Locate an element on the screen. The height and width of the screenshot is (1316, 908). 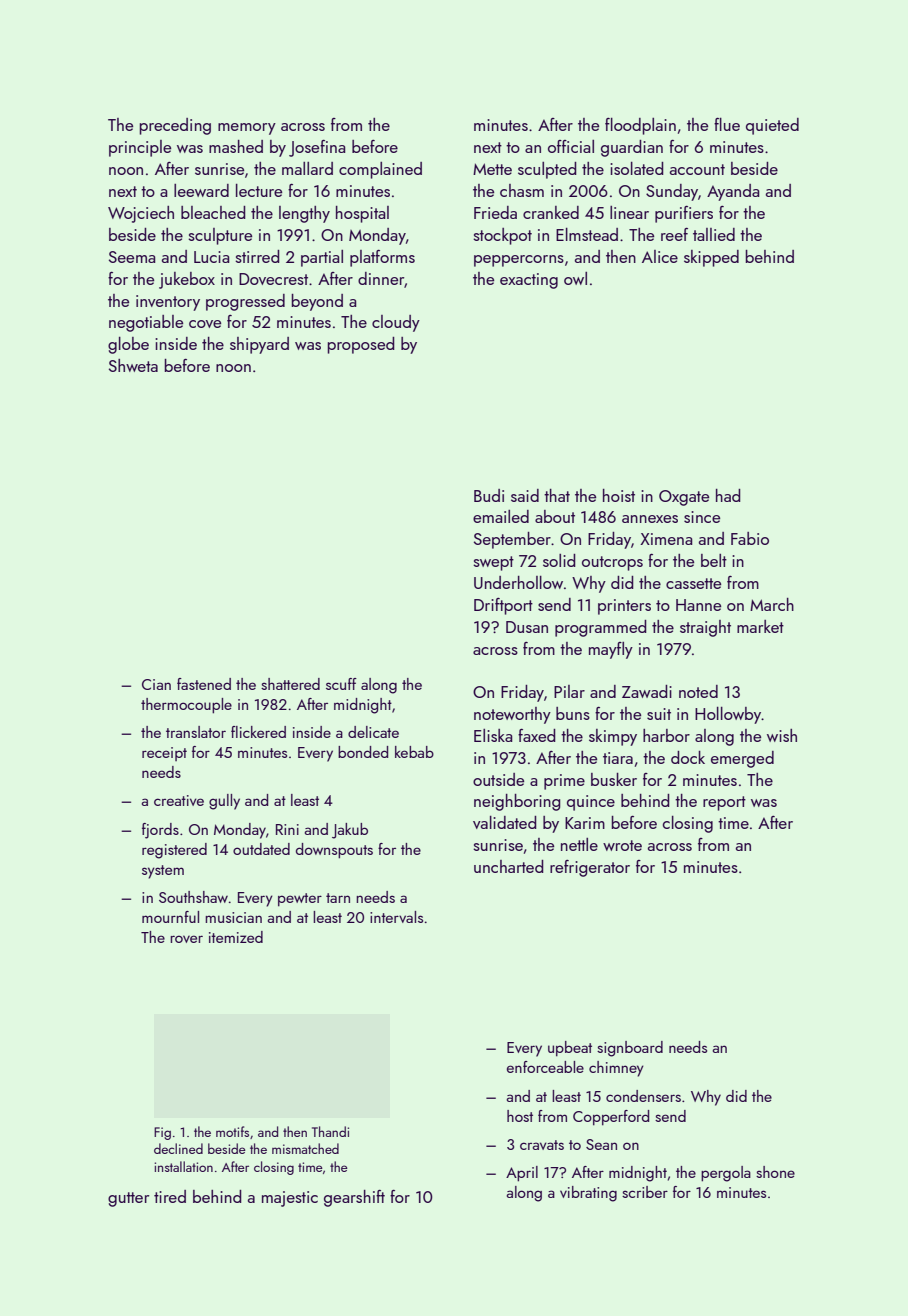
Wojciech is located at coordinates (141, 214).
